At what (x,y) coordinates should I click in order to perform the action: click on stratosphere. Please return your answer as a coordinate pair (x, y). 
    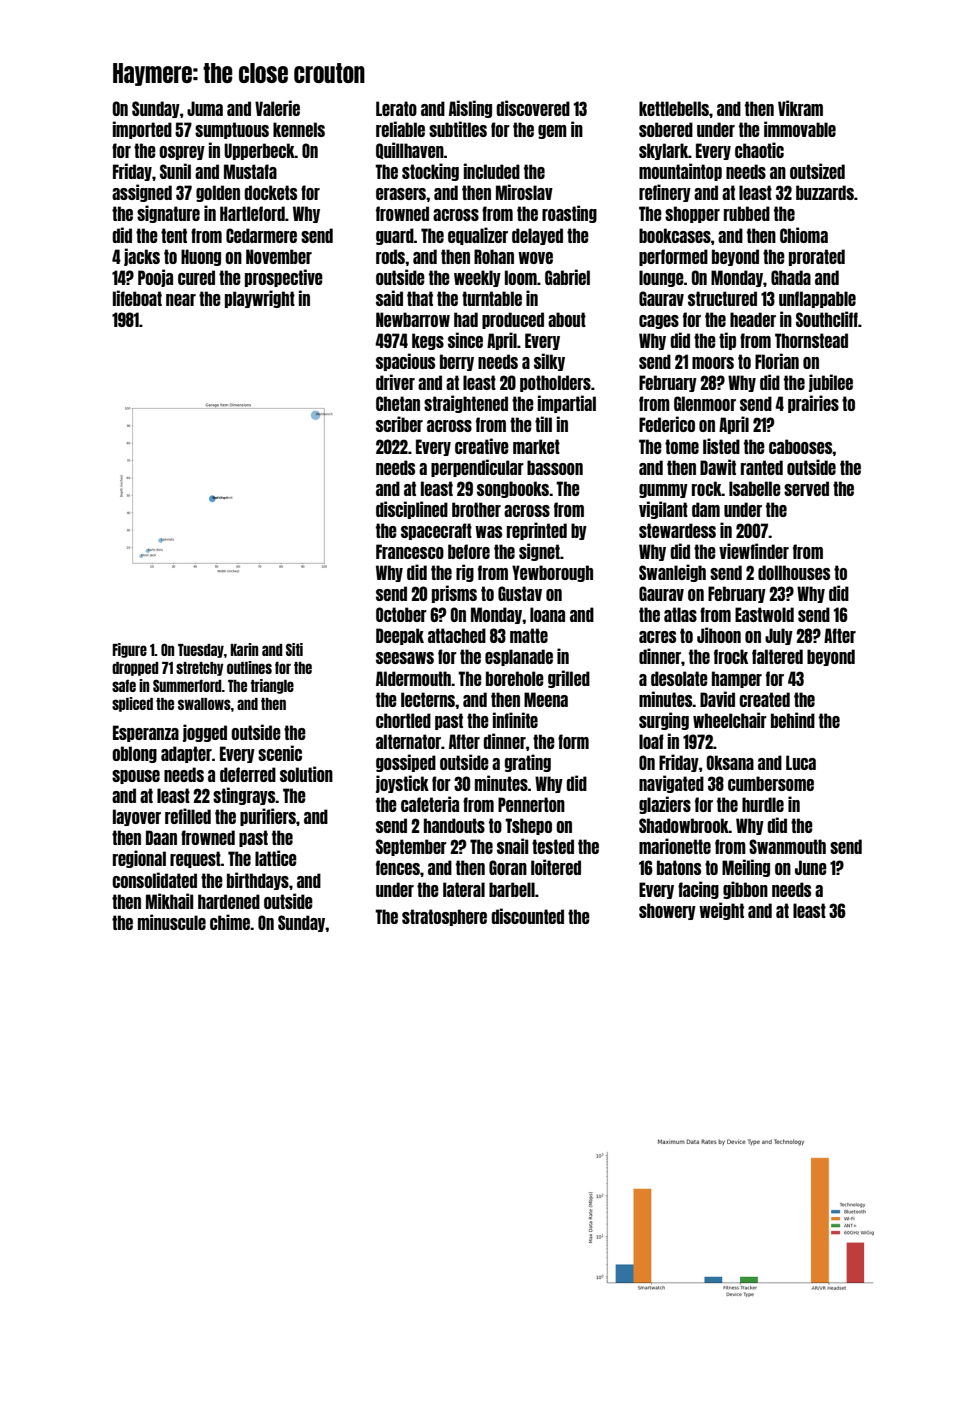
    Looking at the image, I should click on (444, 917).
